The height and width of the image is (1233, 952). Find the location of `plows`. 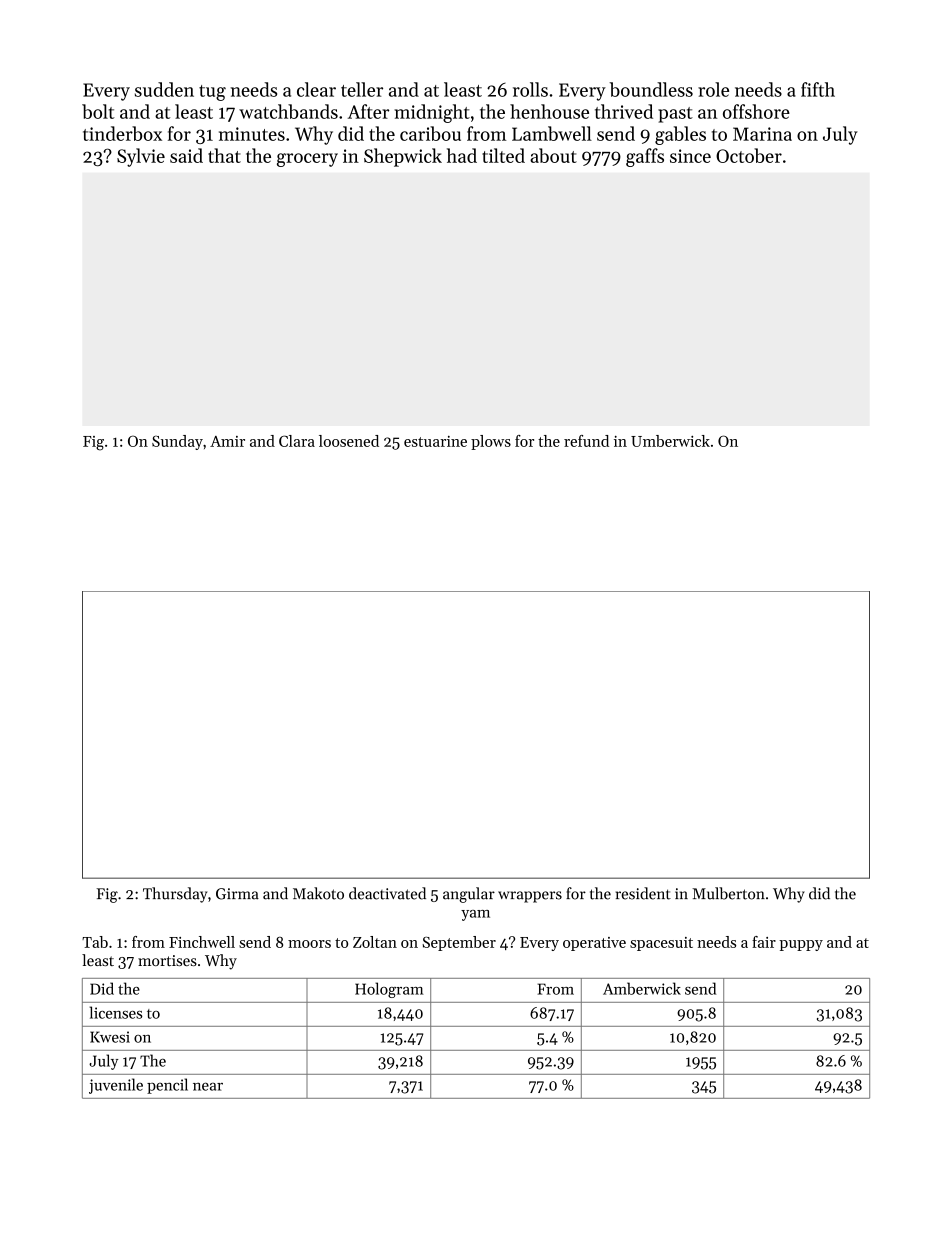

plows is located at coordinates (491, 442).
